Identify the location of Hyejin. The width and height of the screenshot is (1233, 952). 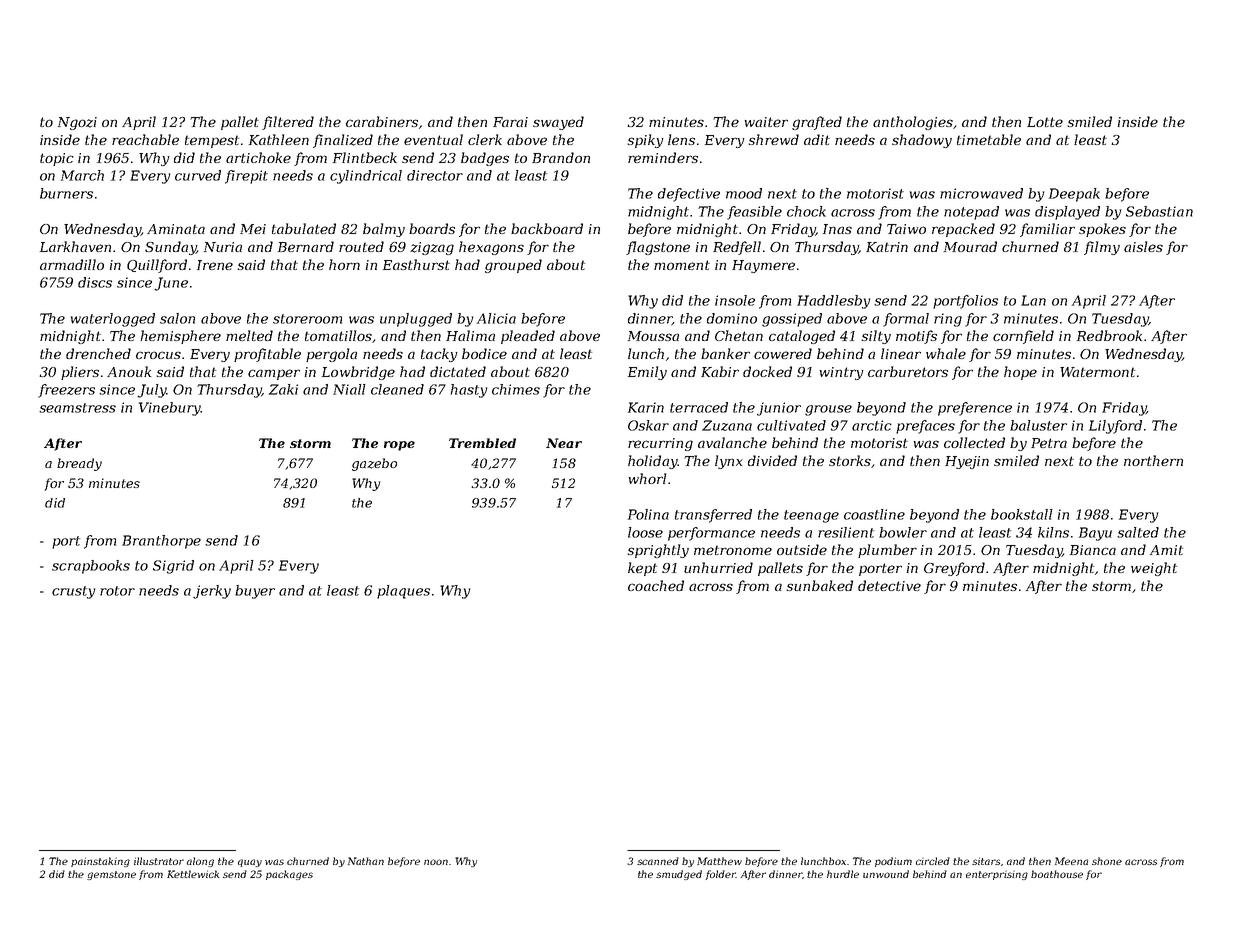
(967, 462).
